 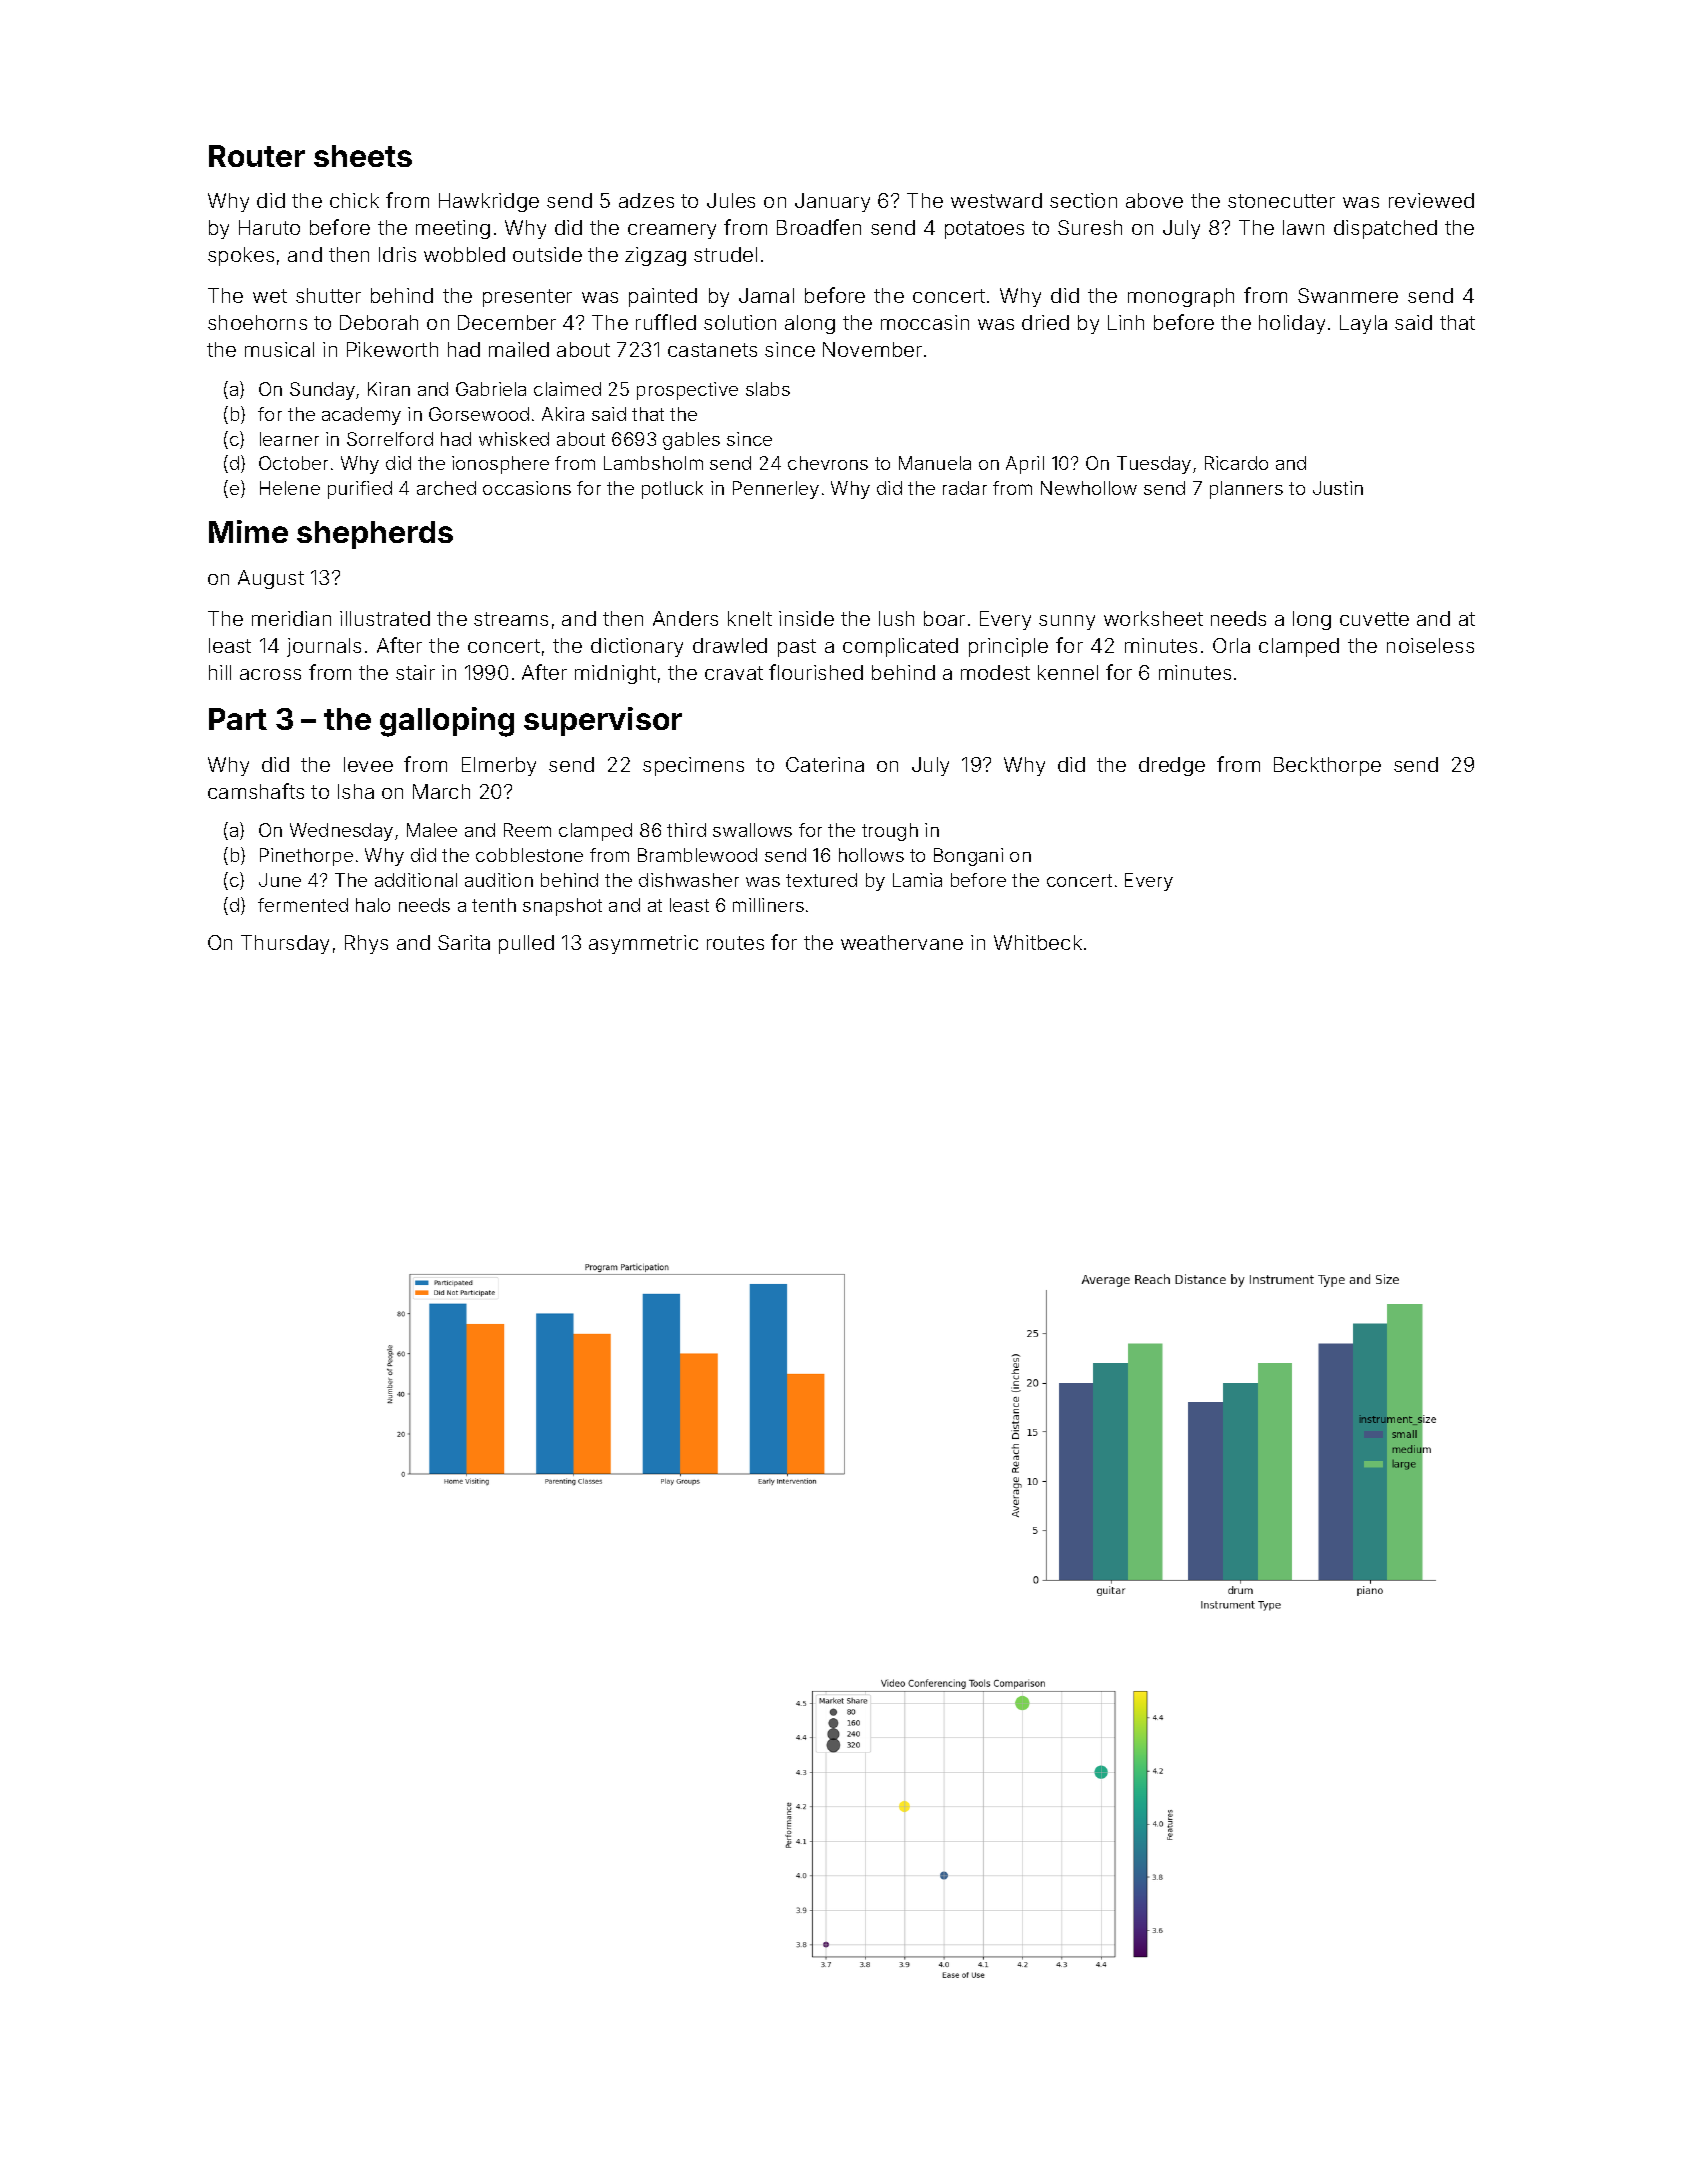 I want to click on flourished, so click(x=816, y=672).
